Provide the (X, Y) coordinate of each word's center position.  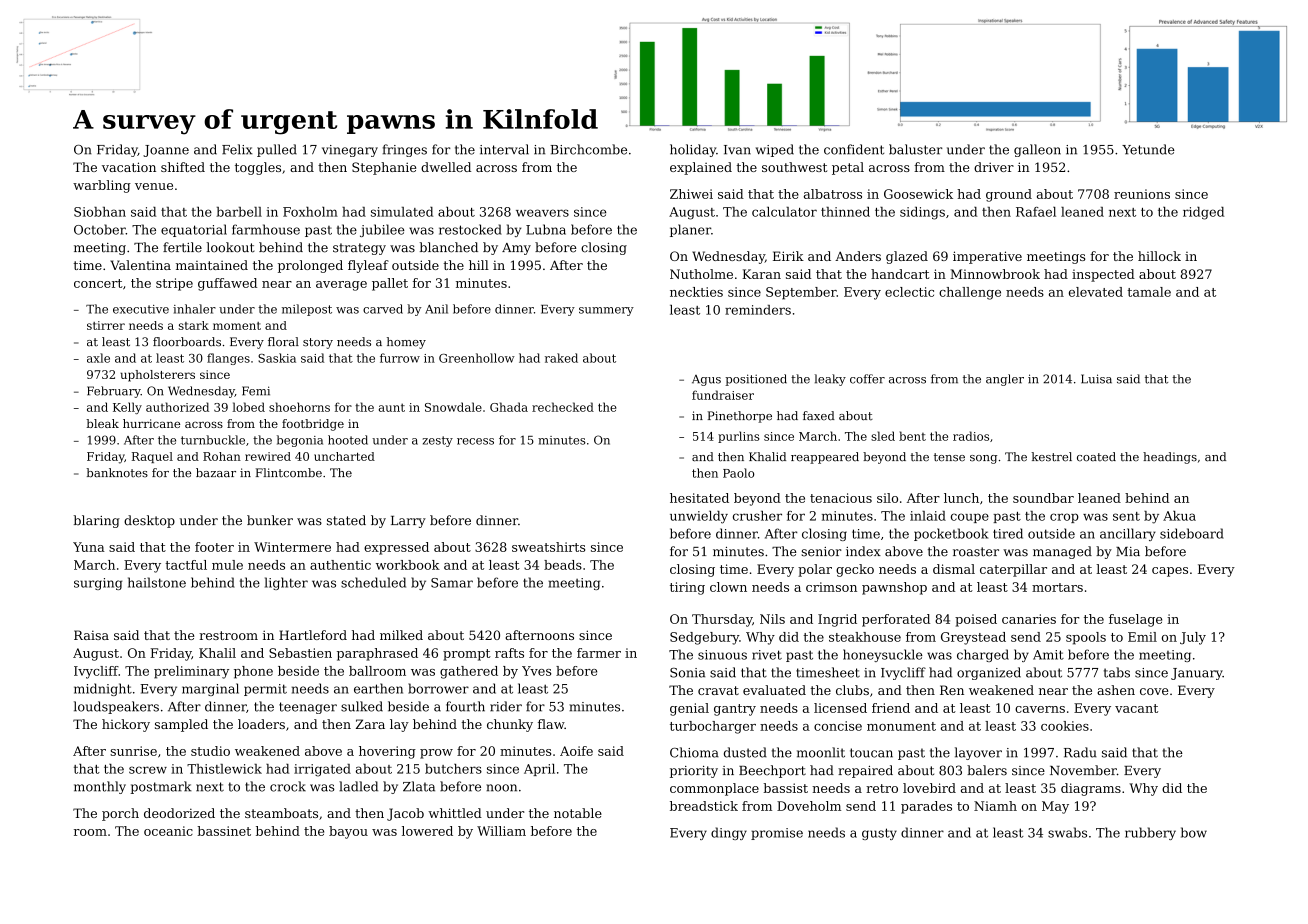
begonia (300, 441)
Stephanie (384, 168)
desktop (149, 521)
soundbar (1043, 498)
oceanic (168, 831)
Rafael (1036, 212)
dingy (729, 833)
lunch (961, 498)
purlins (738, 437)
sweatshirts (548, 547)
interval (504, 149)
